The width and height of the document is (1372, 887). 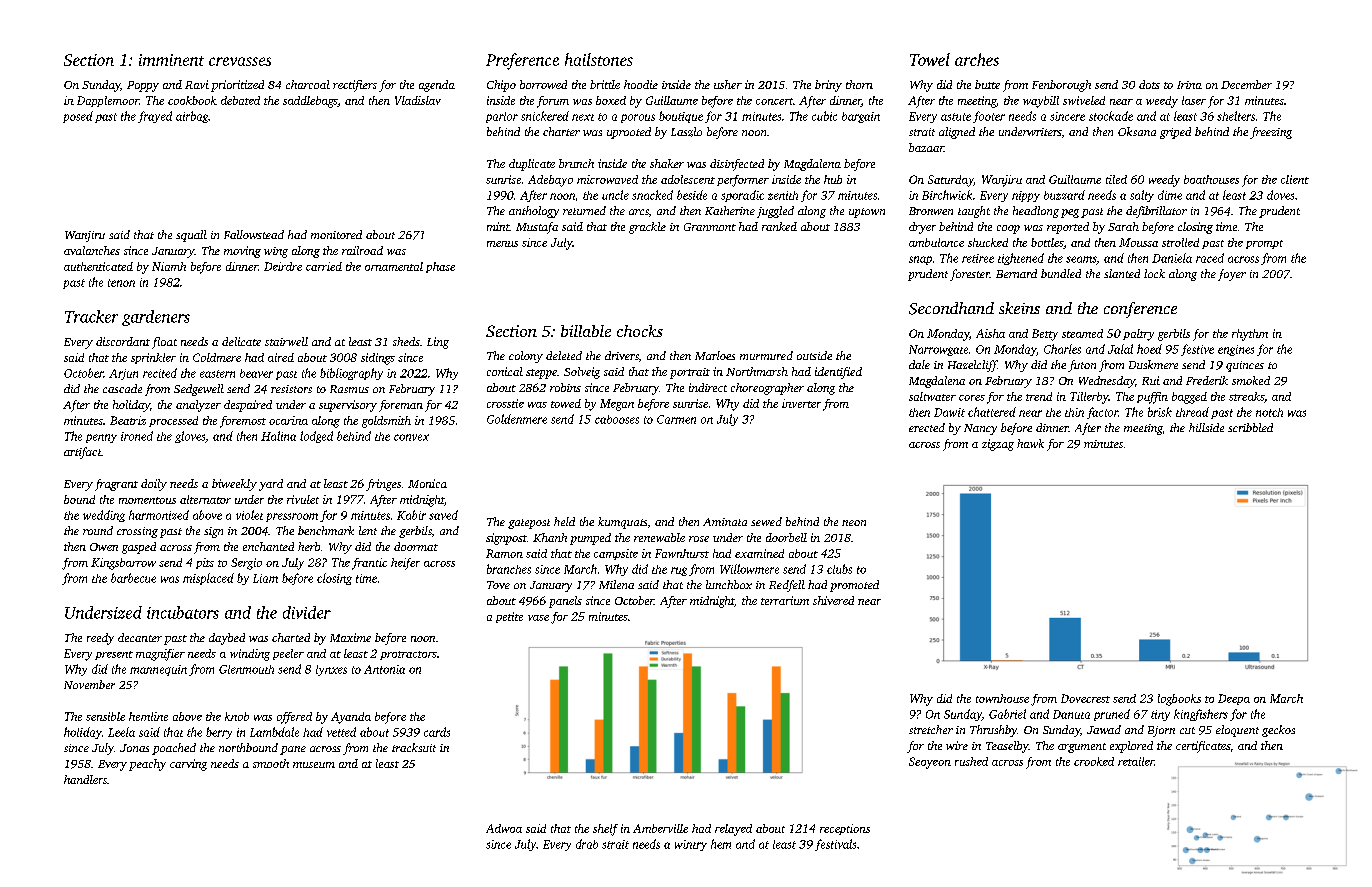 What do you see at coordinates (854, 523) in the document?
I see `neon` at bounding box center [854, 523].
